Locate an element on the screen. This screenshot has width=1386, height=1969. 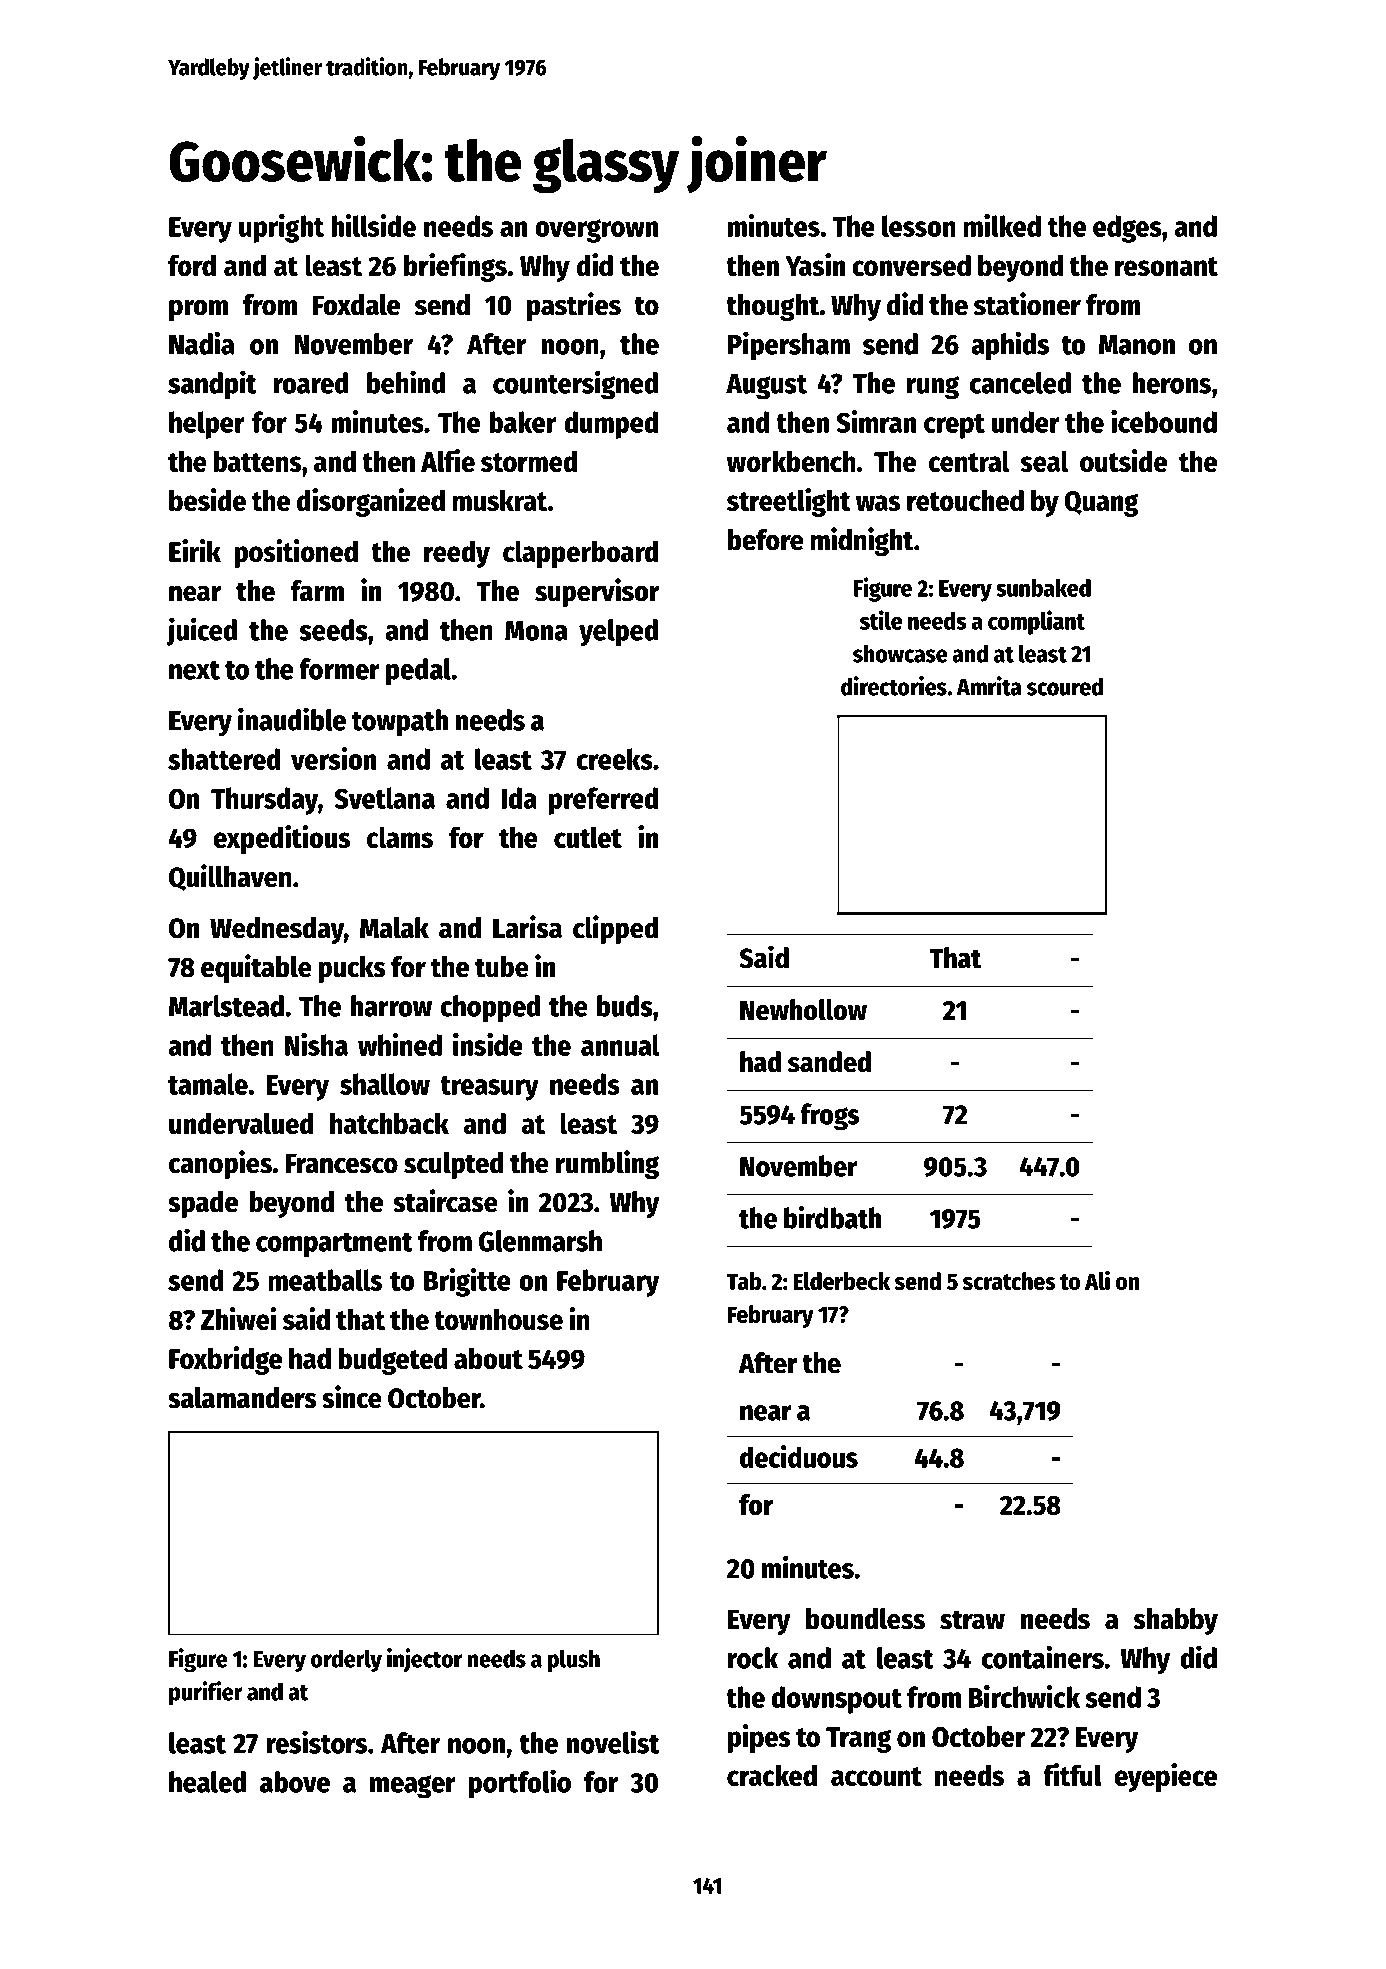
clipped is located at coordinates (615, 929).
